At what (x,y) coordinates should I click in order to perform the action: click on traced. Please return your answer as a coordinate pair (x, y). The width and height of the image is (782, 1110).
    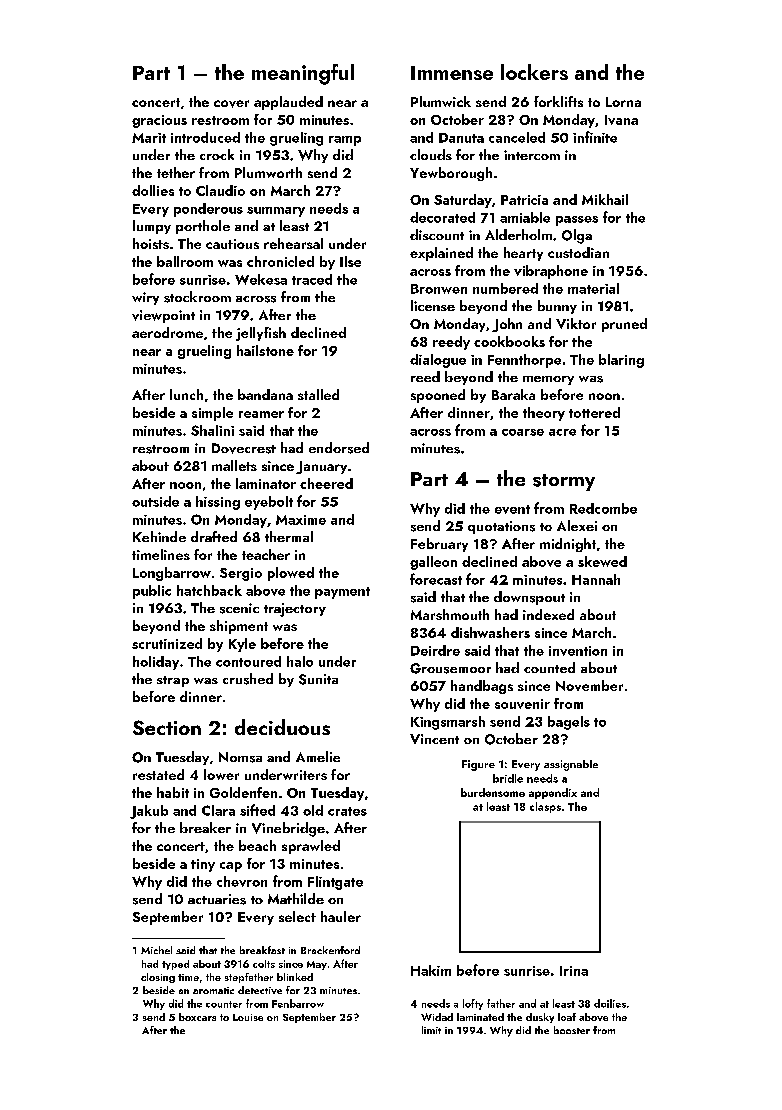
    Looking at the image, I should click on (312, 279).
